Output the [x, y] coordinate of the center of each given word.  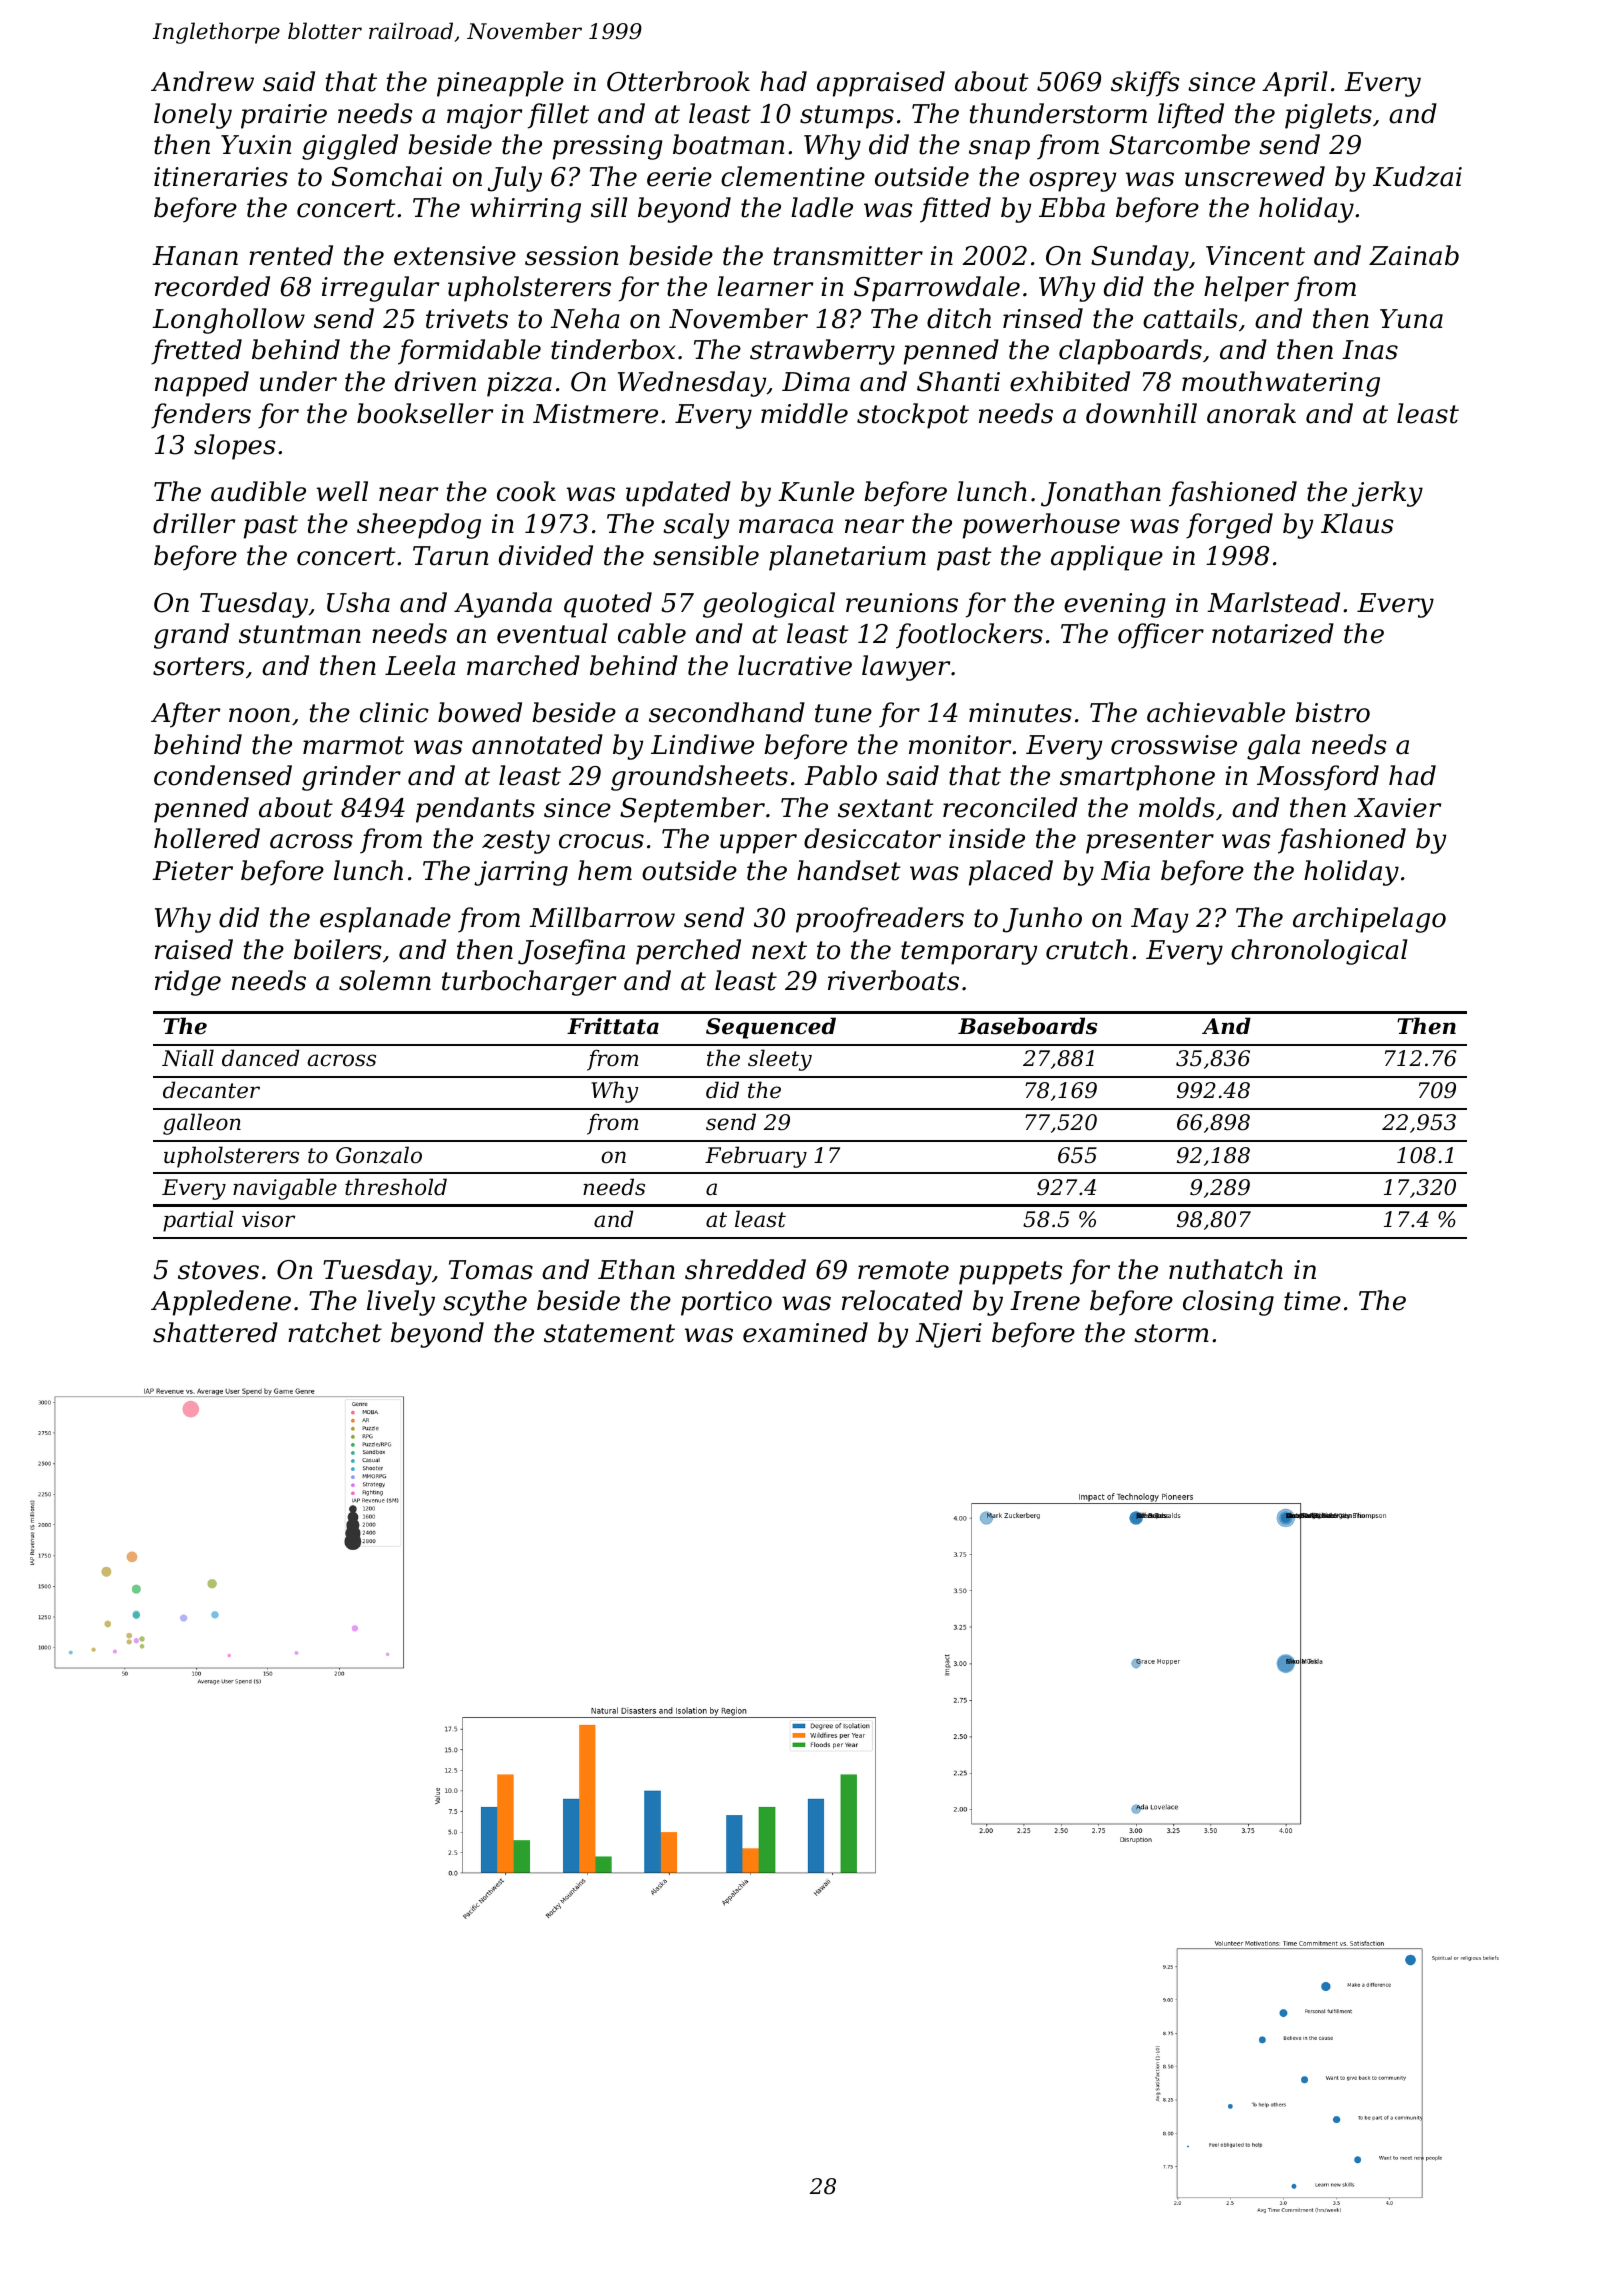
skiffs [1145, 84]
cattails [1190, 318]
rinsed [1043, 318]
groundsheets [699, 778]
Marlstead [1273, 602]
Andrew [202, 81]
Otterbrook [678, 81]
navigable [285, 1189]
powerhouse [1041, 526]
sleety [780, 1060]
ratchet [335, 1332]
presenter [1150, 842]
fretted [196, 352]
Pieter [192, 871]
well [342, 491]
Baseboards [1027, 1026]
